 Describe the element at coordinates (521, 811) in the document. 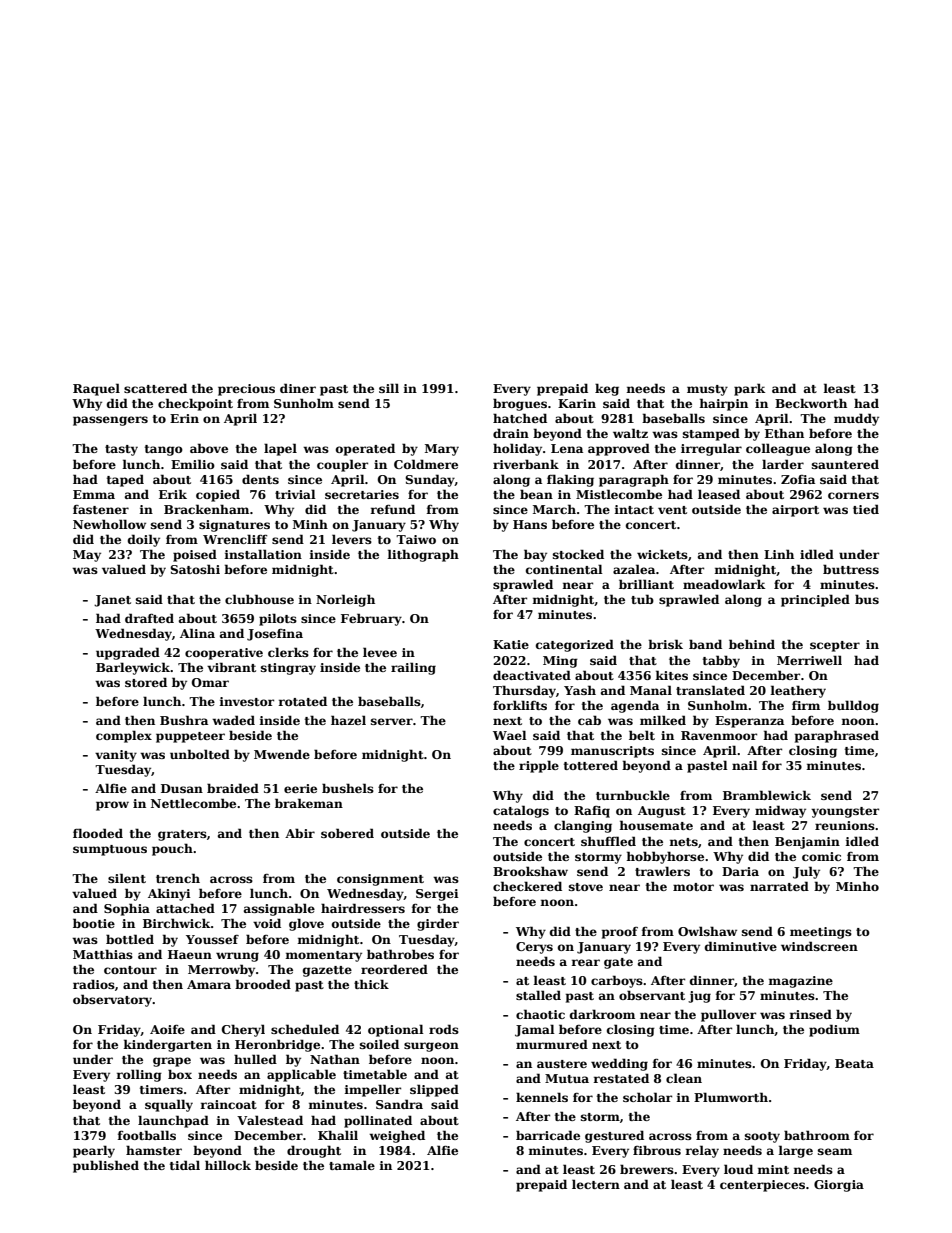

I see `catalogs` at that location.
